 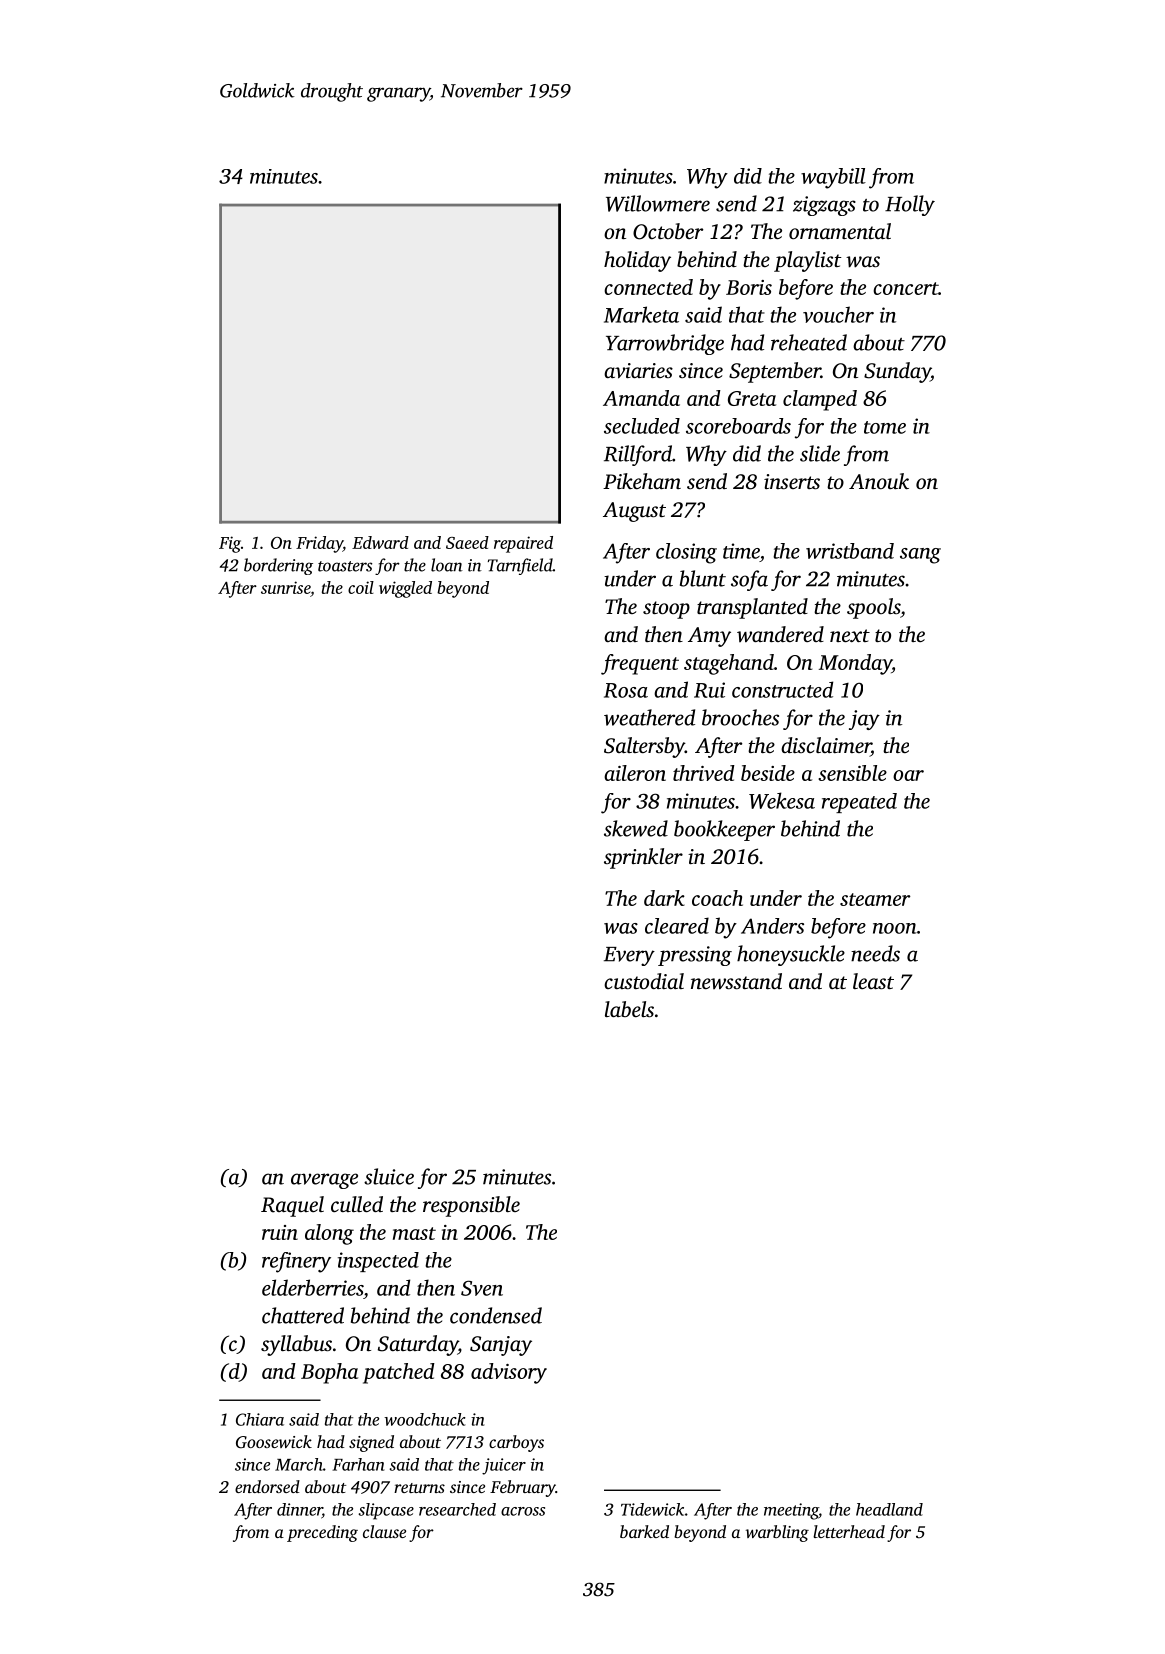 I want to click on Tarnfield, so click(x=520, y=566).
